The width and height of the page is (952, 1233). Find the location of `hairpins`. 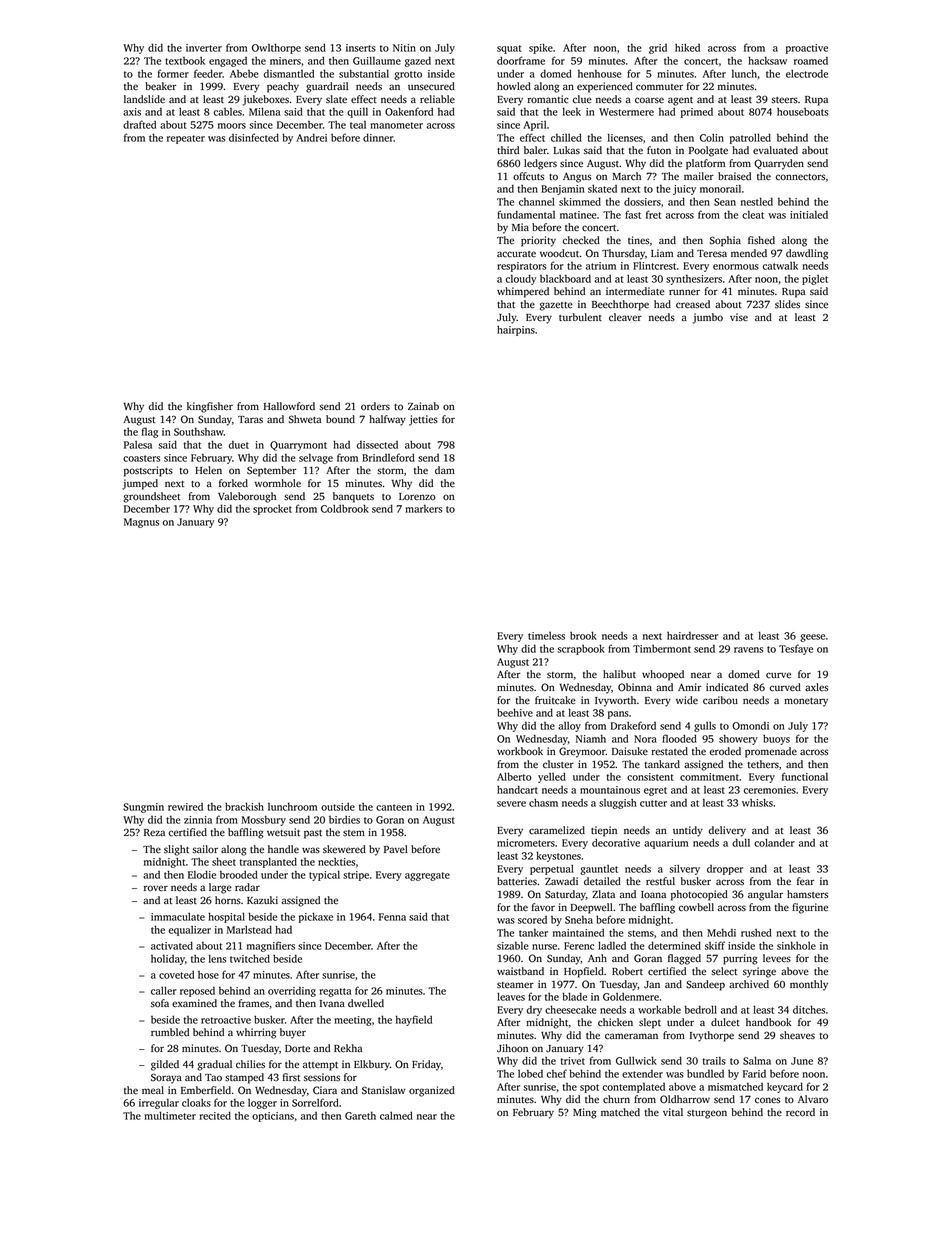

hairpins is located at coordinates (516, 330).
